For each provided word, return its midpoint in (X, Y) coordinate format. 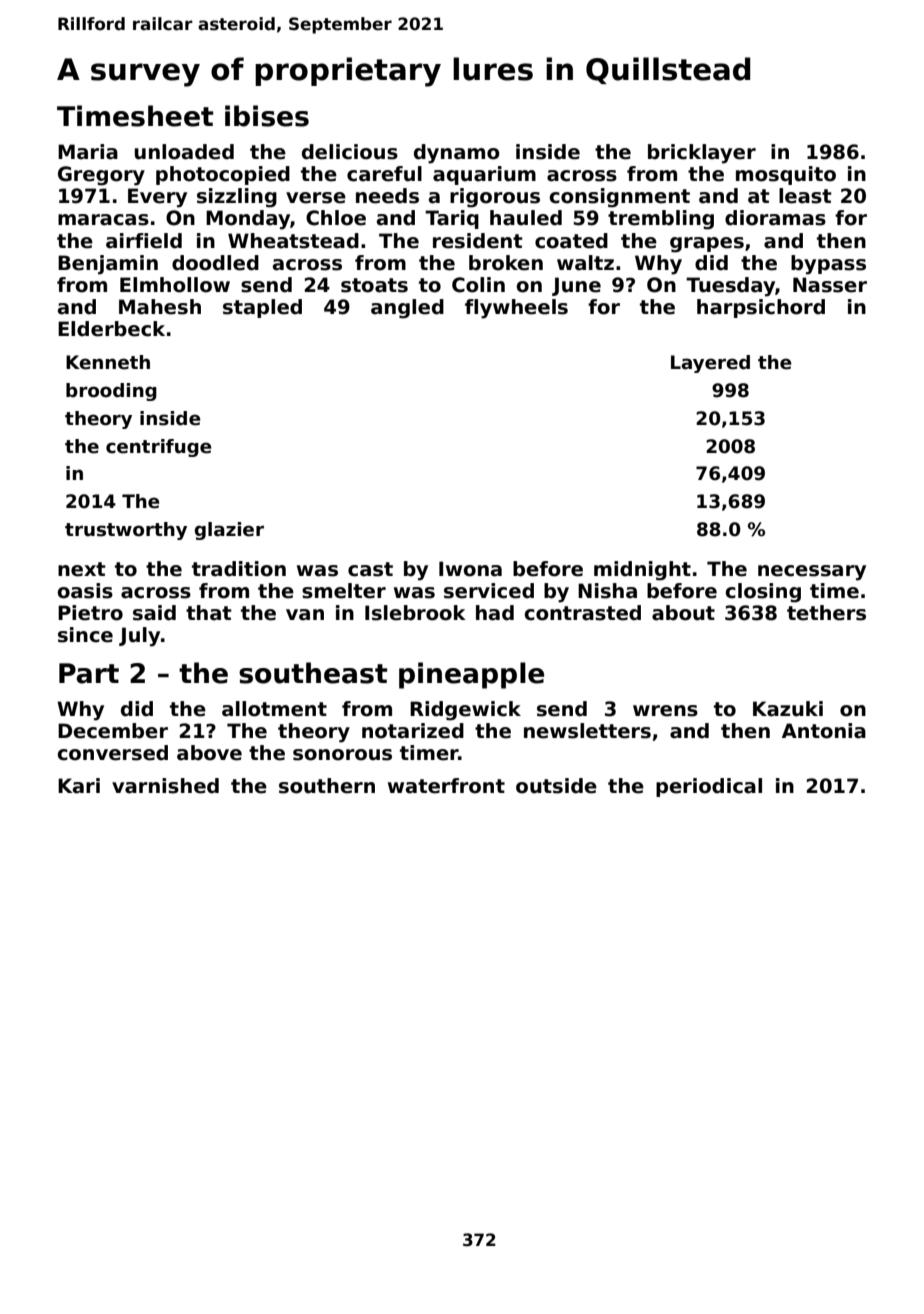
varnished (165, 786)
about (683, 613)
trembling (661, 220)
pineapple (471, 675)
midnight (642, 571)
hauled (526, 218)
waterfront (446, 786)
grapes (707, 245)
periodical (709, 787)
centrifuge (159, 448)
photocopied (223, 175)
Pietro (90, 613)
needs (387, 196)
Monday (248, 220)
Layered (710, 364)
